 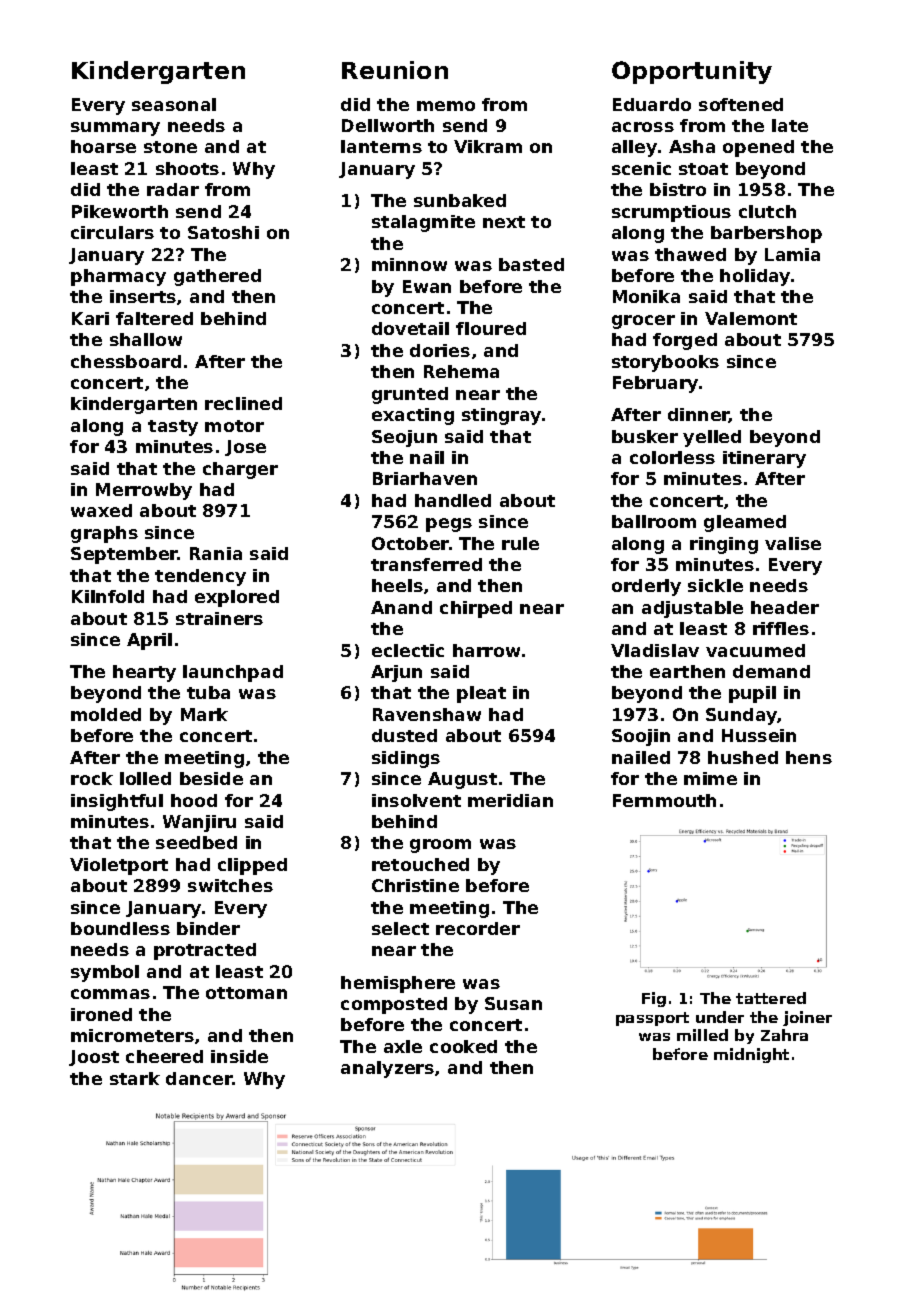 I want to click on tuba, so click(x=208, y=692).
